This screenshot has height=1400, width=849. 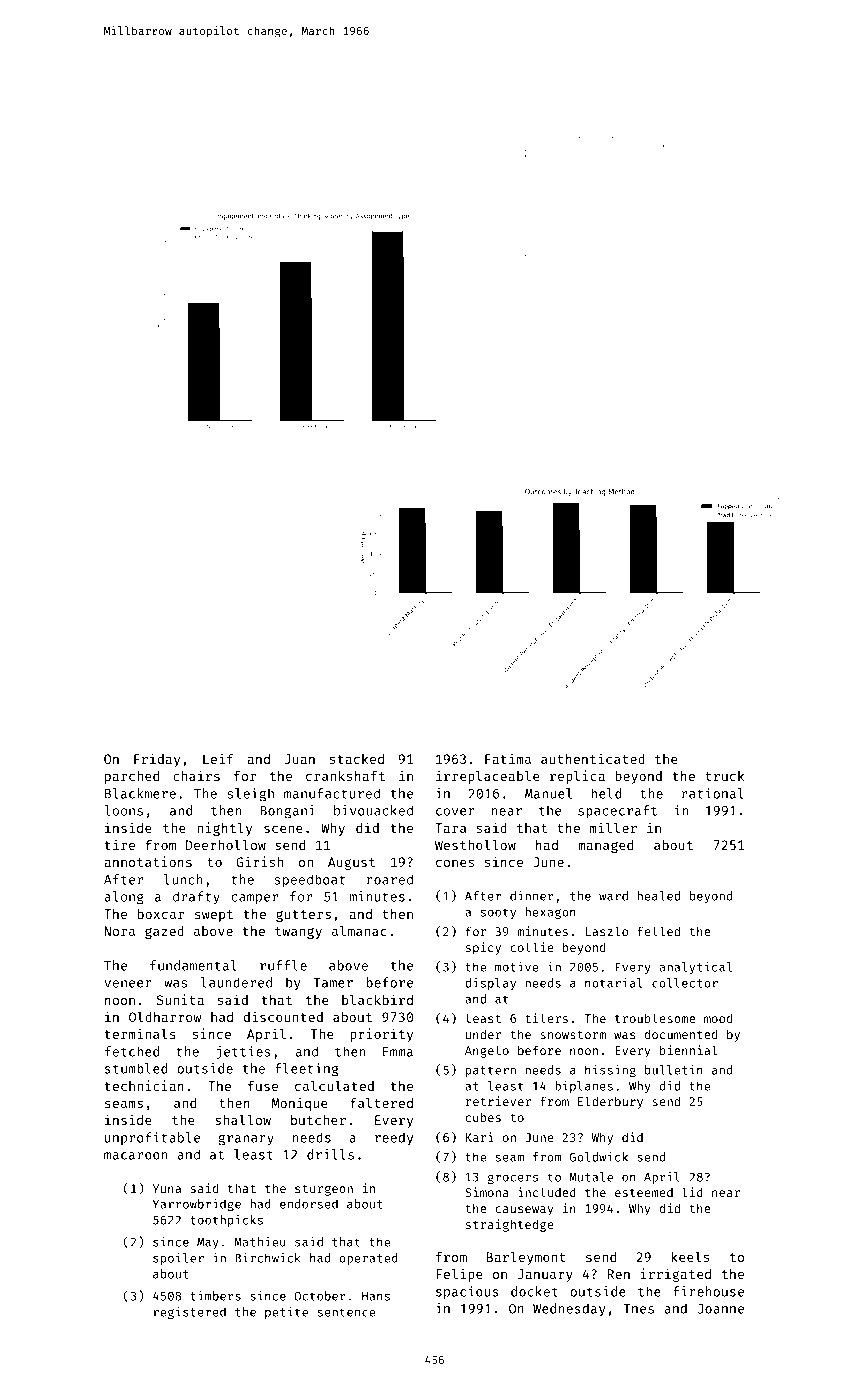 What do you see at coordinates (165, 1016) in the screenshot?
I see `Oldharrow` at bounding box center [165, 1016].
